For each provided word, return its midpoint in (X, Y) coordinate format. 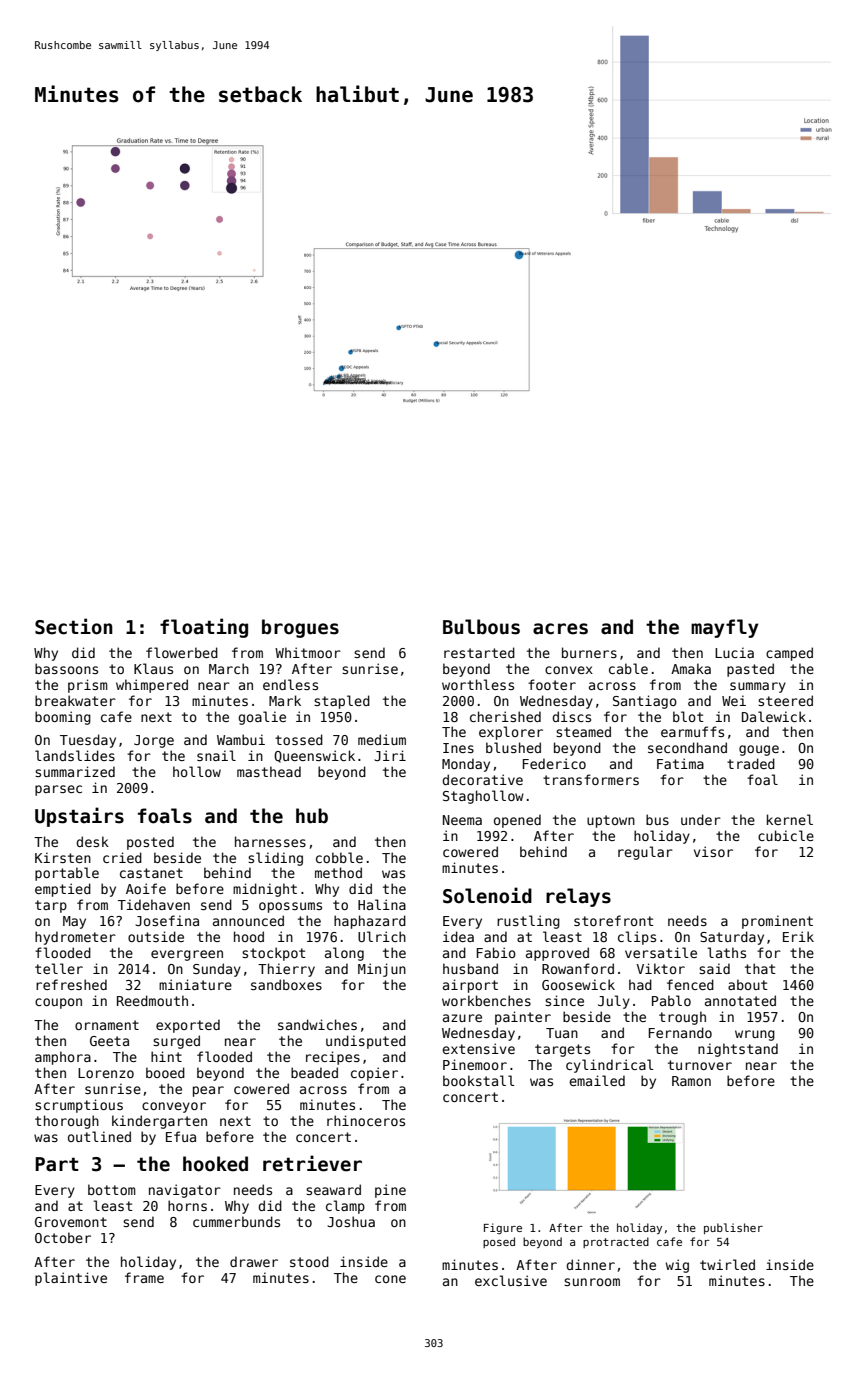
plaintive (71, 1279)
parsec (58, 790)
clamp (345, 1207)
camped (789, 654)
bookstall (479, 1080)
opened (517, 821)
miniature (195, 984)
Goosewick (578, 984)
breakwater (75, 700)
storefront (613, 920)
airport (470, 986)
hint (166, 1056)
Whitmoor (308, 652)
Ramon (691, 1081)
